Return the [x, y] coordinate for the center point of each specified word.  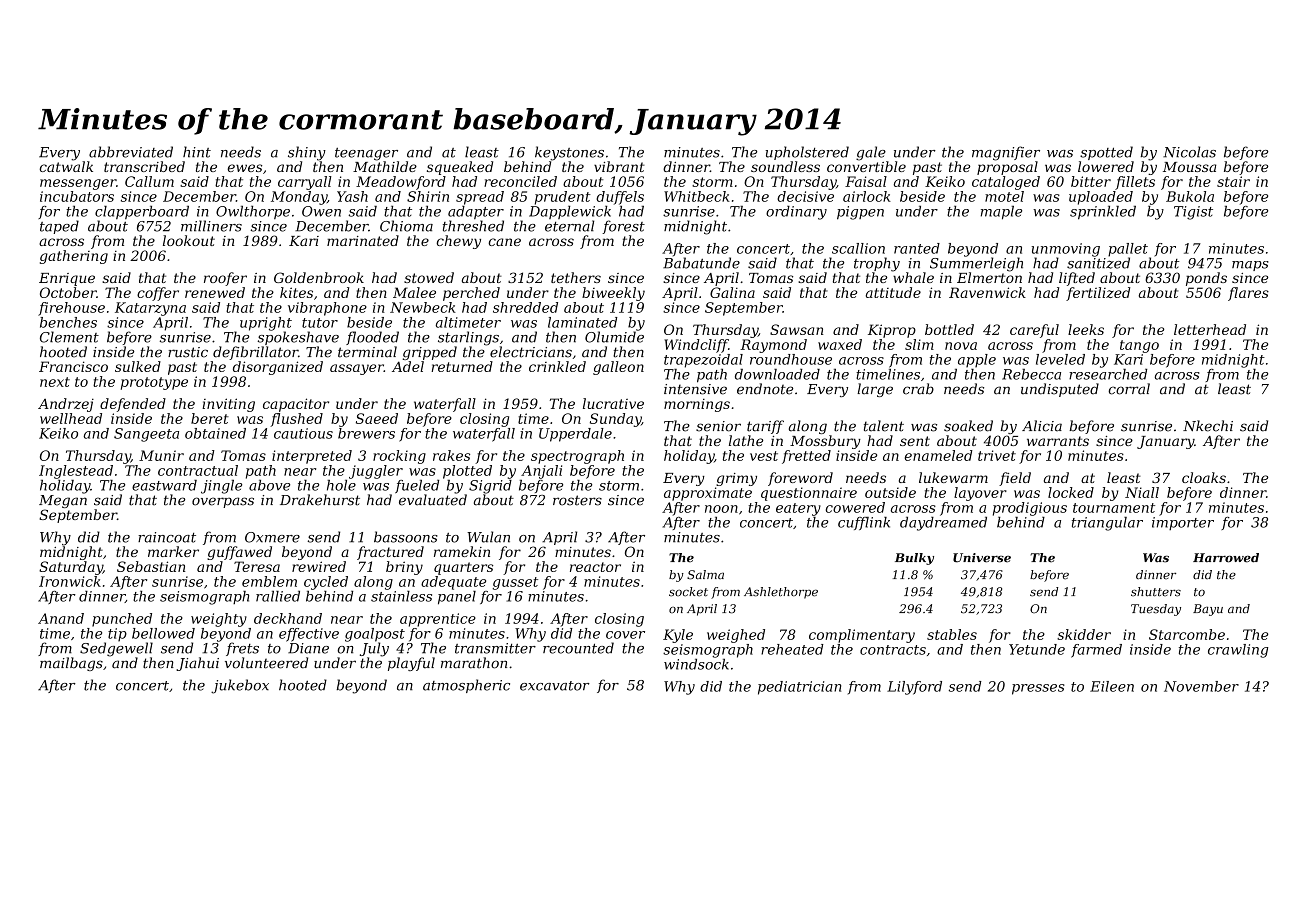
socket [688, 592]
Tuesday [1156, 610]
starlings [468, 338]
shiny [307, 153]
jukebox [240, 686]
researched [1108, 374]
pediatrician [799, 688]
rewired [319, 566]
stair [1233, 181]
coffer [158, 294]
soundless [785, 166]
